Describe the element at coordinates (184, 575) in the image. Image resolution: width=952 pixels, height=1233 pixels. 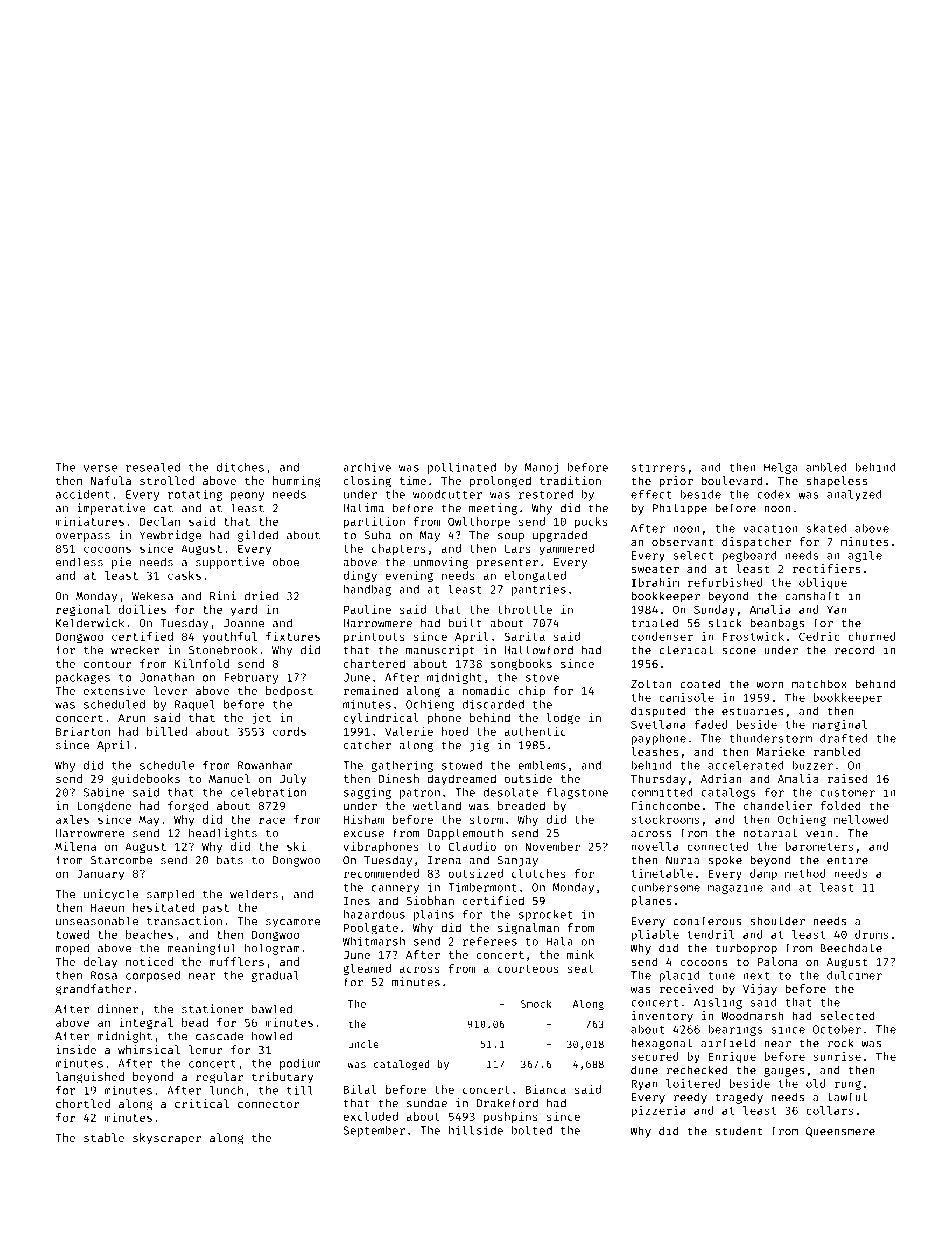
I see `casks` at that location.
